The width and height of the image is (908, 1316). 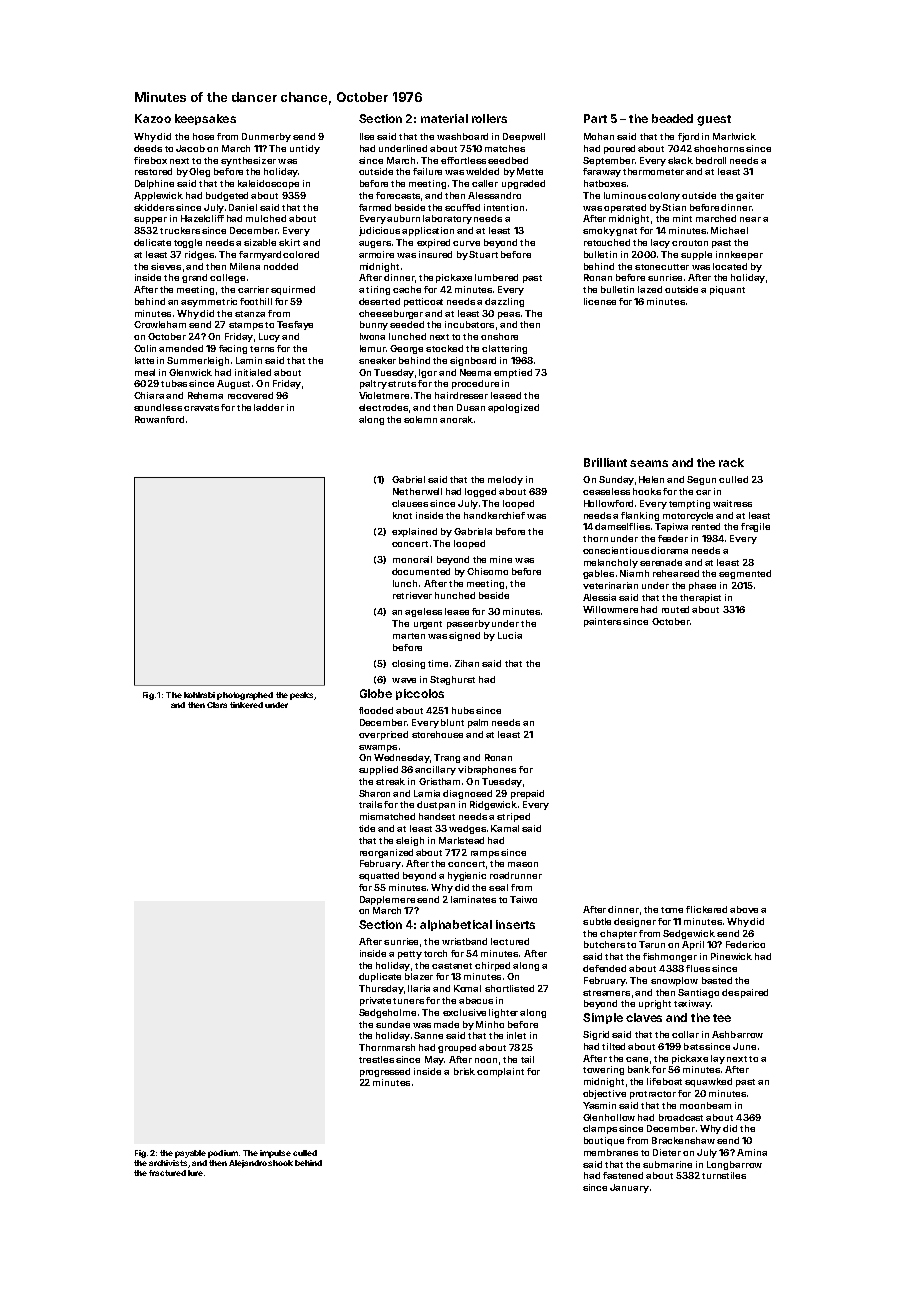 I want to click on procedure, so click(x=475, y=384).
